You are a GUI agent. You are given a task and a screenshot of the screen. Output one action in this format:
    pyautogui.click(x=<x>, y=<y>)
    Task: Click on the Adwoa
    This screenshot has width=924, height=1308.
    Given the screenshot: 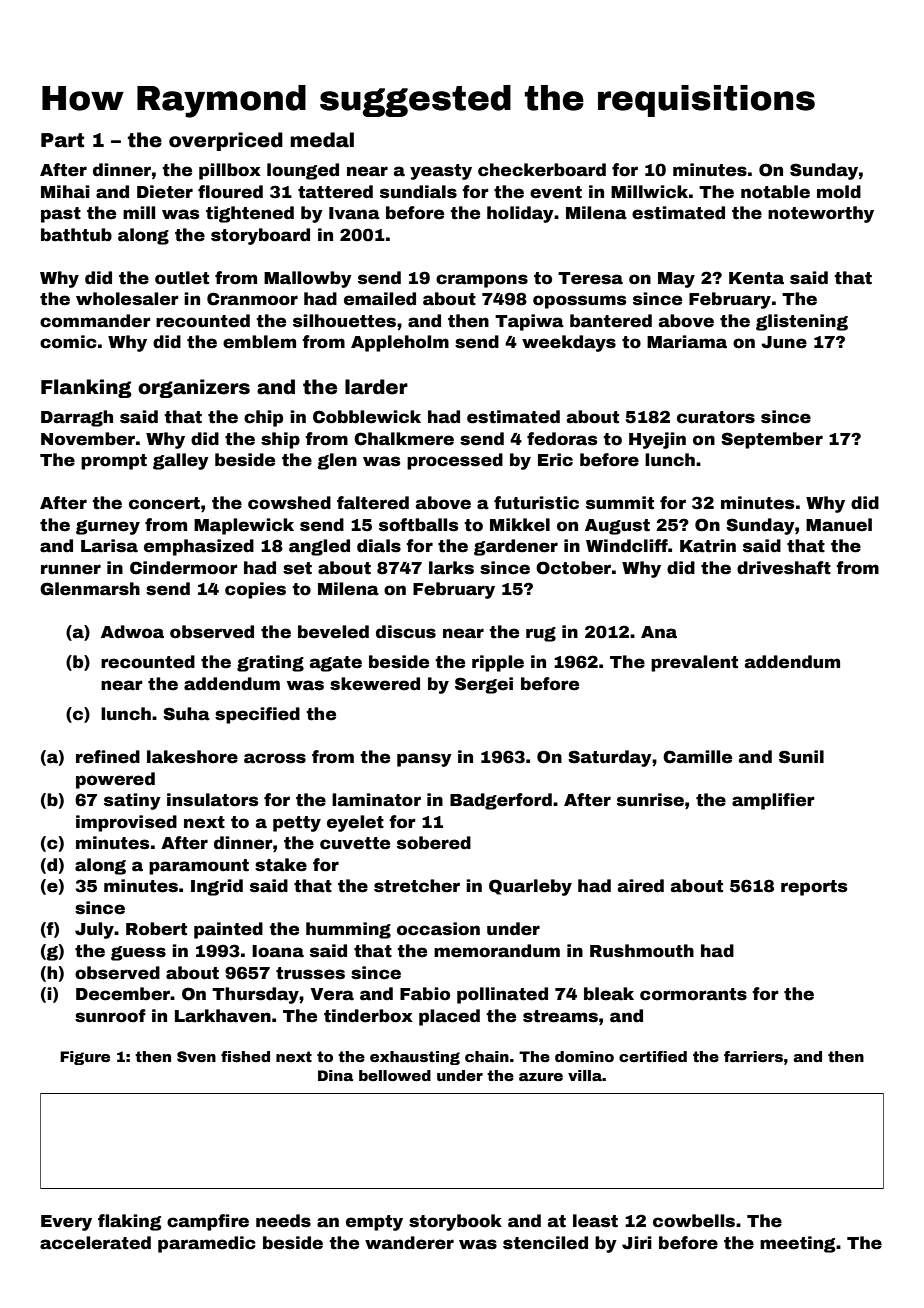 What is the action you would take?
    pyautogui.click(x=132, y=632)
